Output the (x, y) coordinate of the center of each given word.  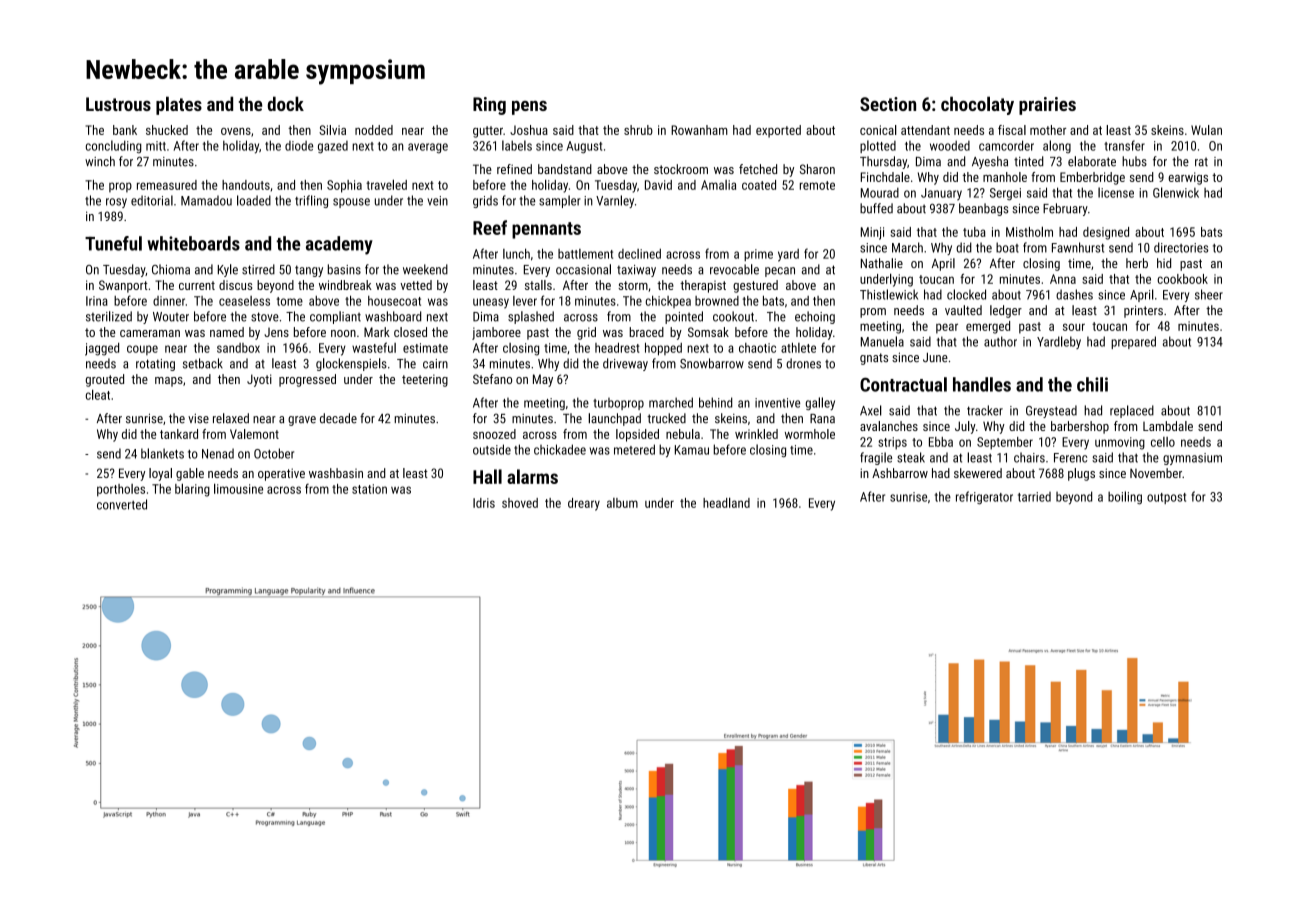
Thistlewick (889, 294)
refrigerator (984, 498)
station (369, 489)
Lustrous (118, 104)
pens (529, 108)
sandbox (238, 348)
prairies (1047, 106)
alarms (532, 476)
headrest (617, 348)
